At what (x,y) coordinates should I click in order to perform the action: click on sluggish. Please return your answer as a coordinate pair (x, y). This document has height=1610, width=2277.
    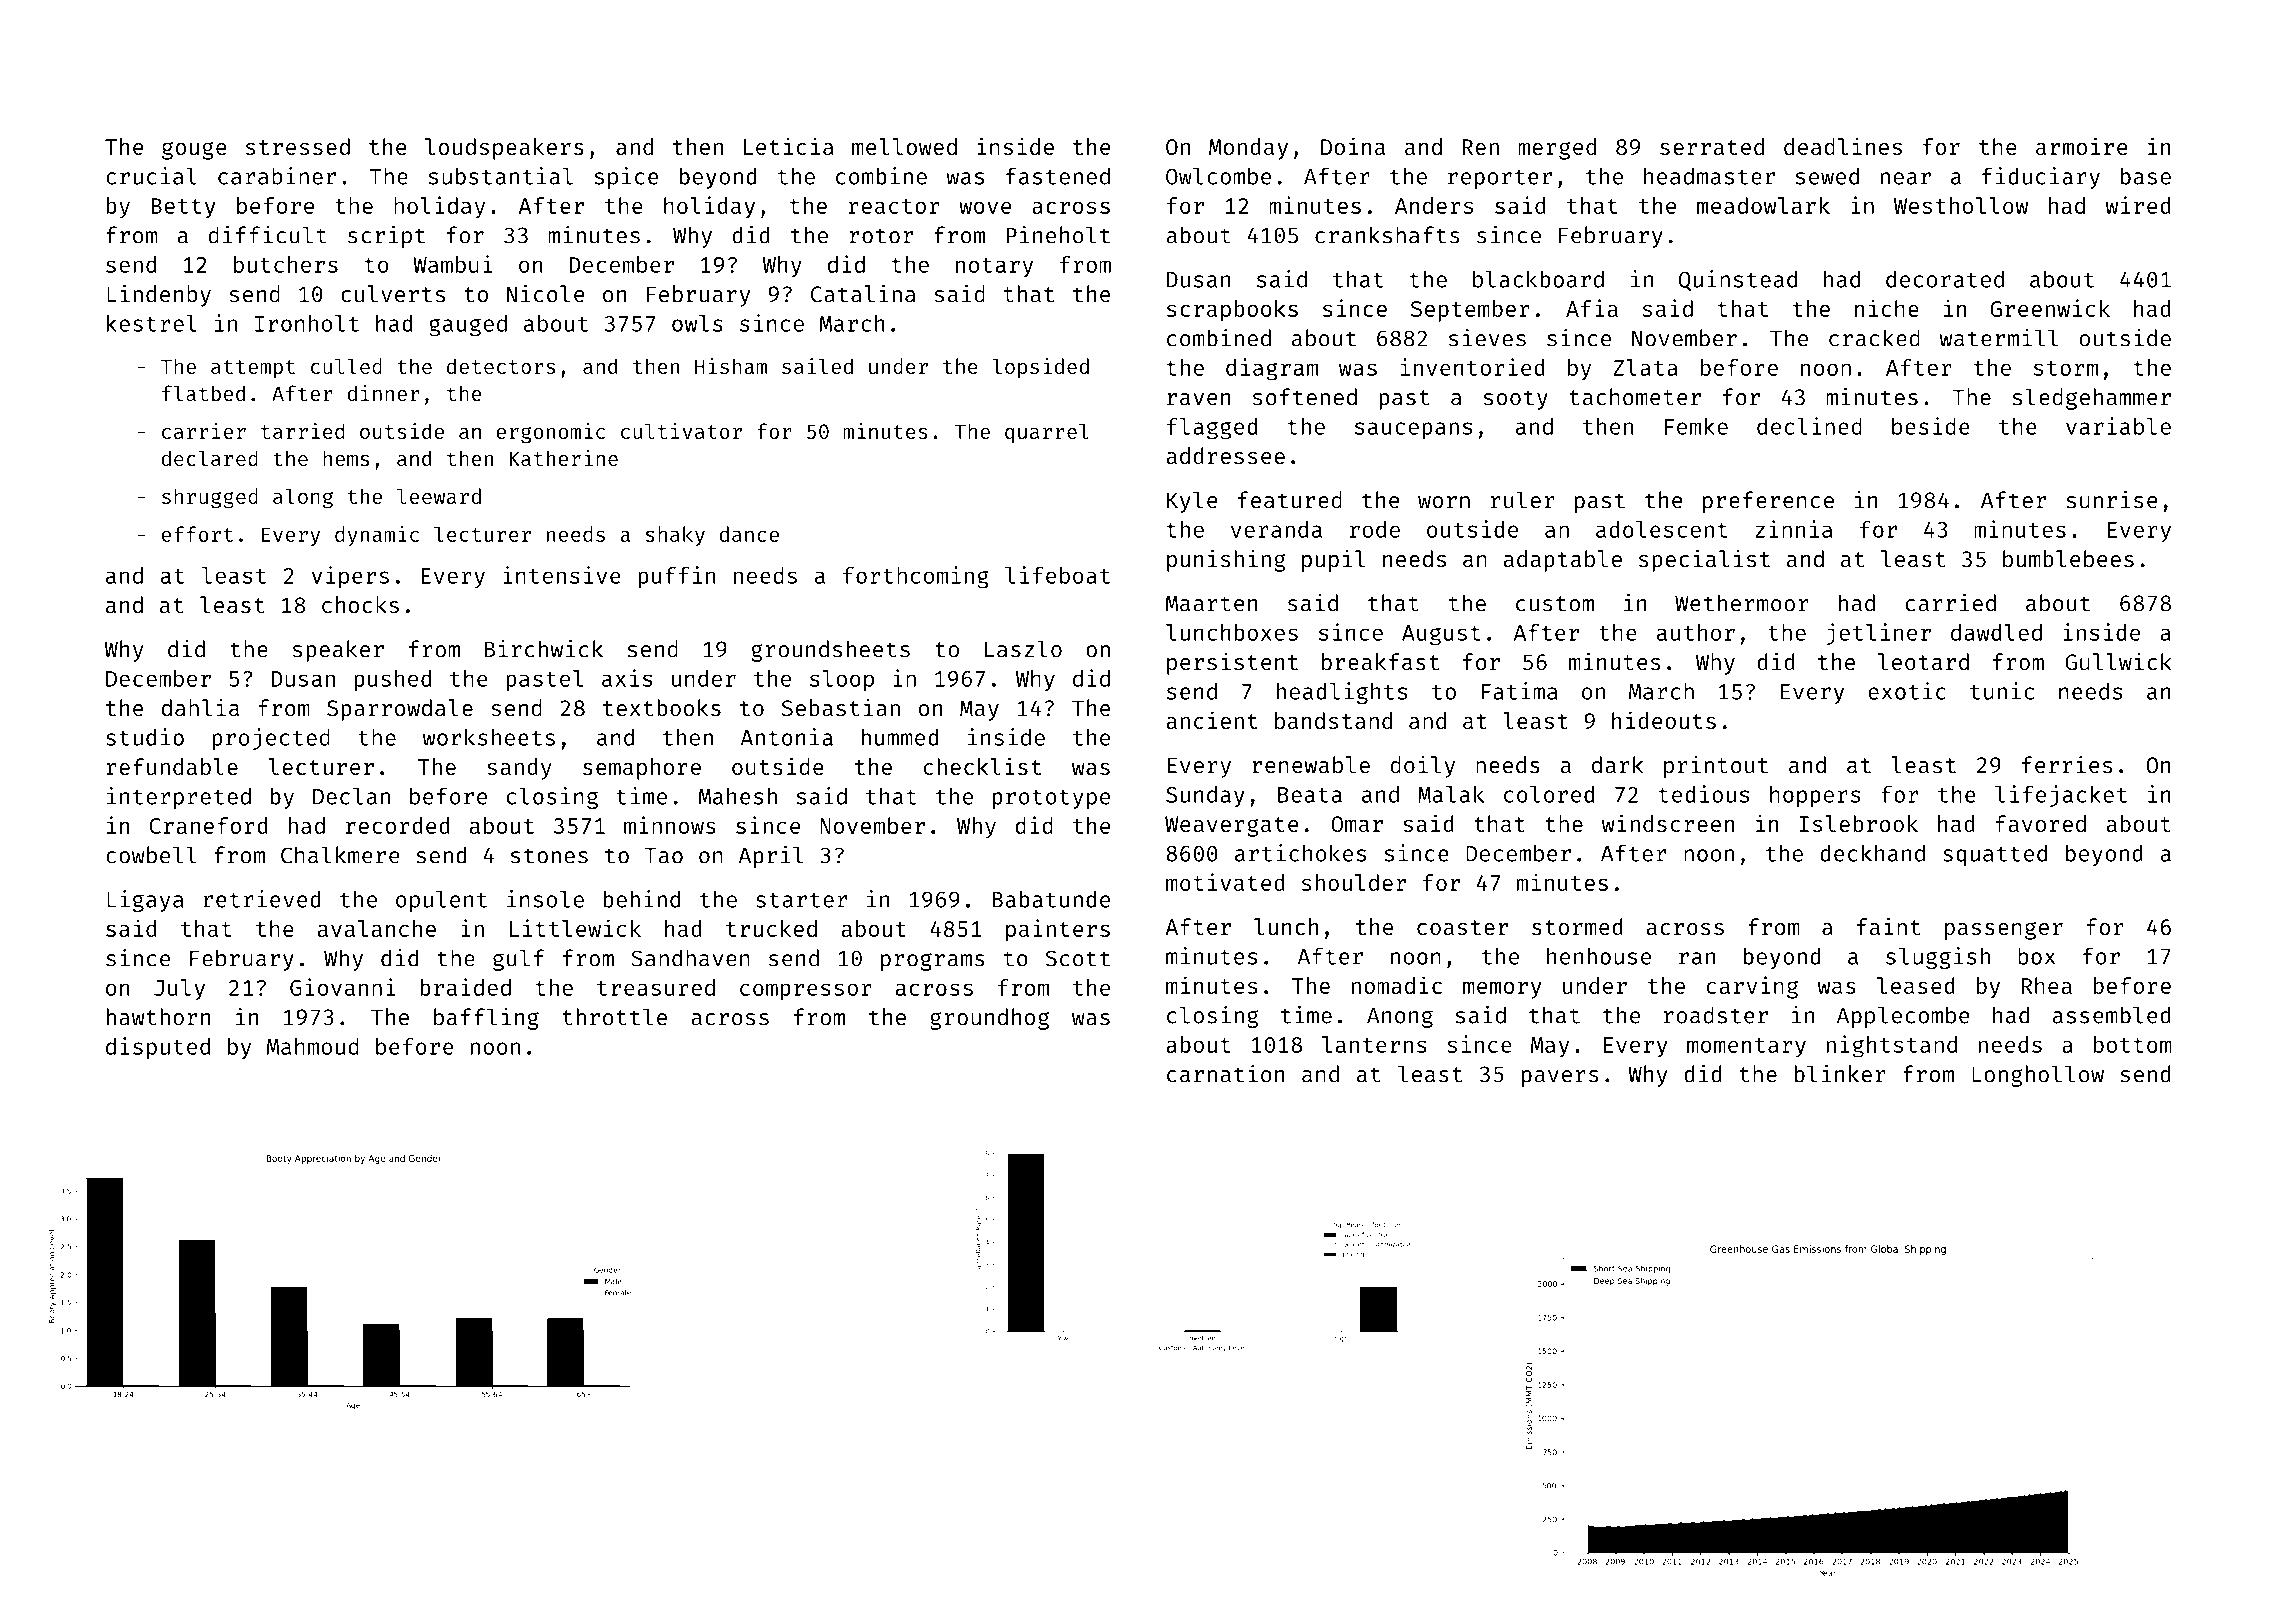
    Looking at the image, I should click on (1938, 958).
